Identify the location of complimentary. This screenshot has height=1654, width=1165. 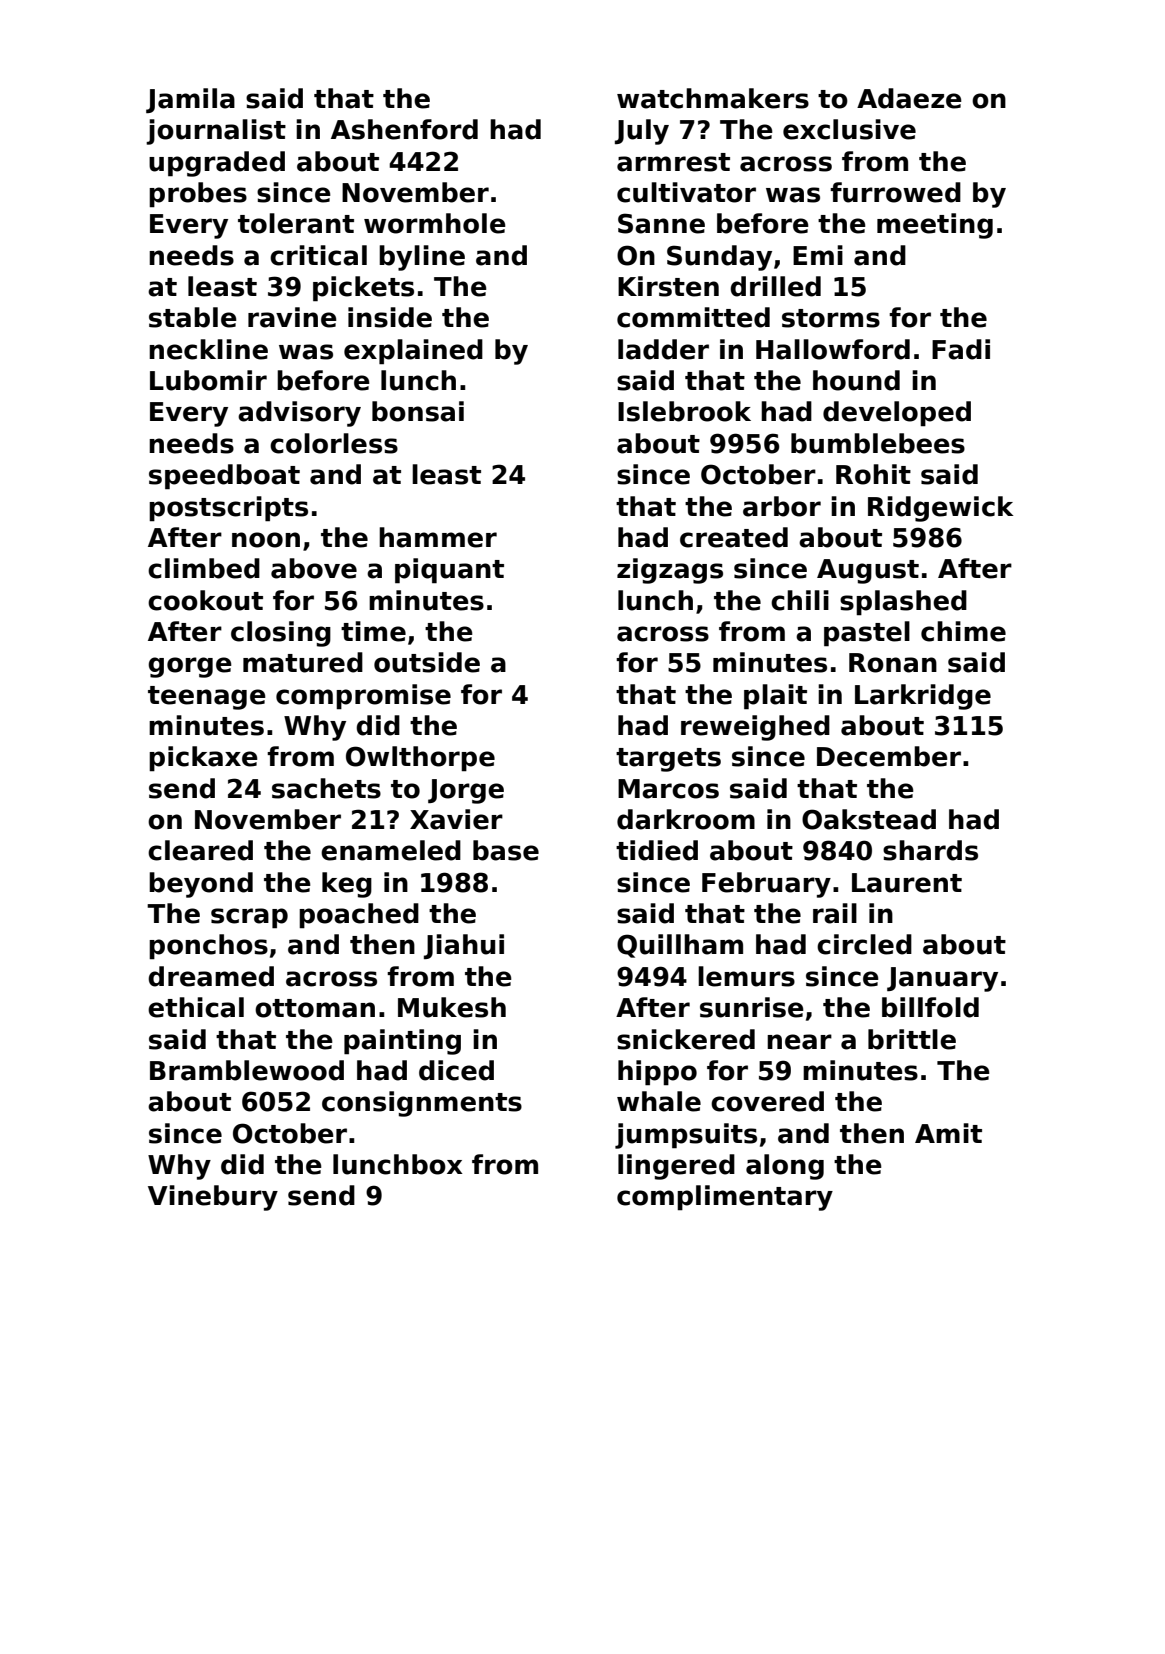
(725, 1198).
